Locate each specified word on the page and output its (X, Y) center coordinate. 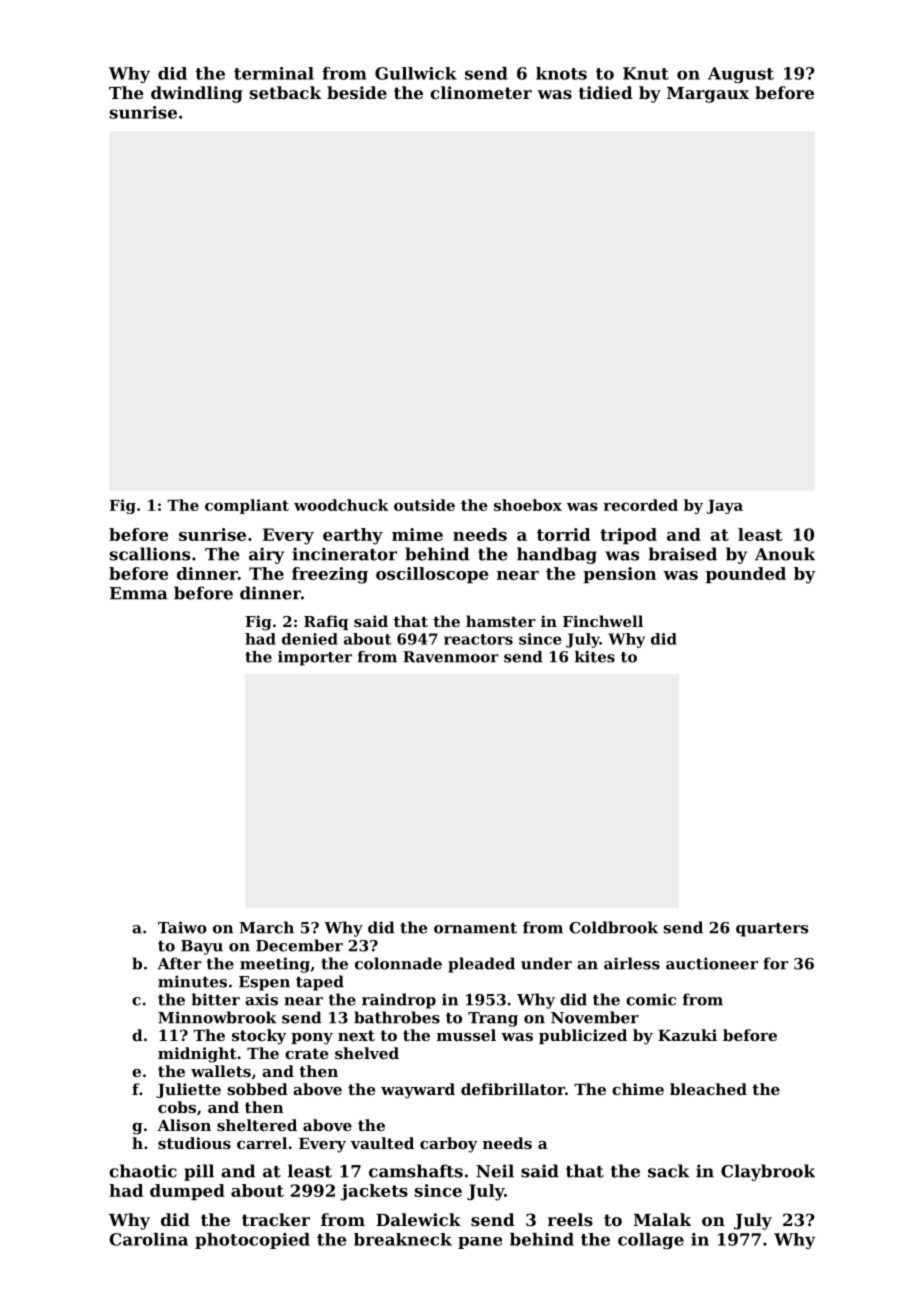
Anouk (785, 554)
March (266, 927)
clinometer (481, 92)
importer (315, 658)
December (299, 945)
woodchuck (341, 505)
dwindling (197, 94)
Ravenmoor (451, 657)
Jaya (725, 507)
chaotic (143, 1171)
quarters (772, 930)
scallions (150, 554)
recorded (640, 505)
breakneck (403, 1239)
